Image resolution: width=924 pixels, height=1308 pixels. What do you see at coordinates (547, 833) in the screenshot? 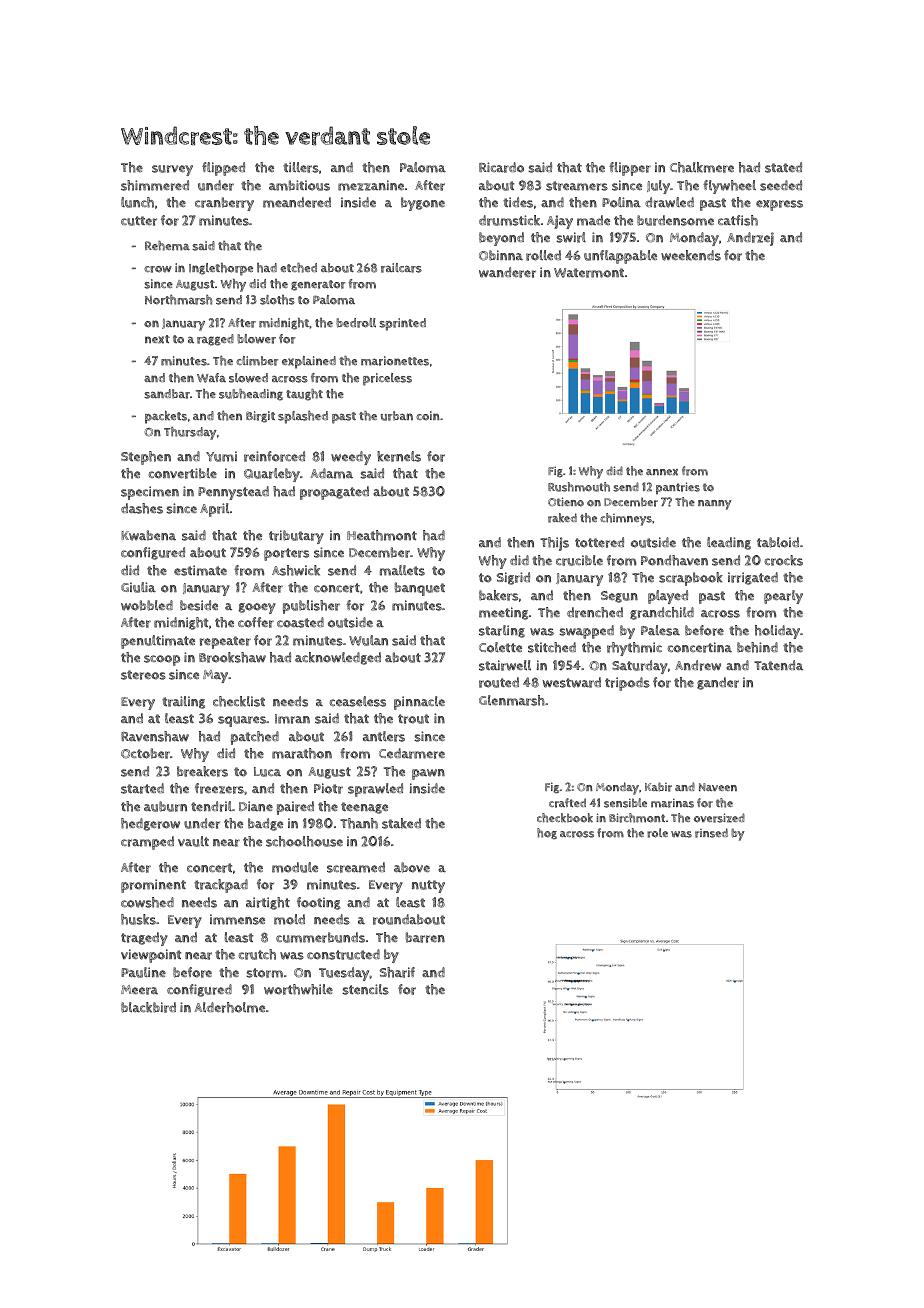
I see `hog` at bounding box center [547, 833].
